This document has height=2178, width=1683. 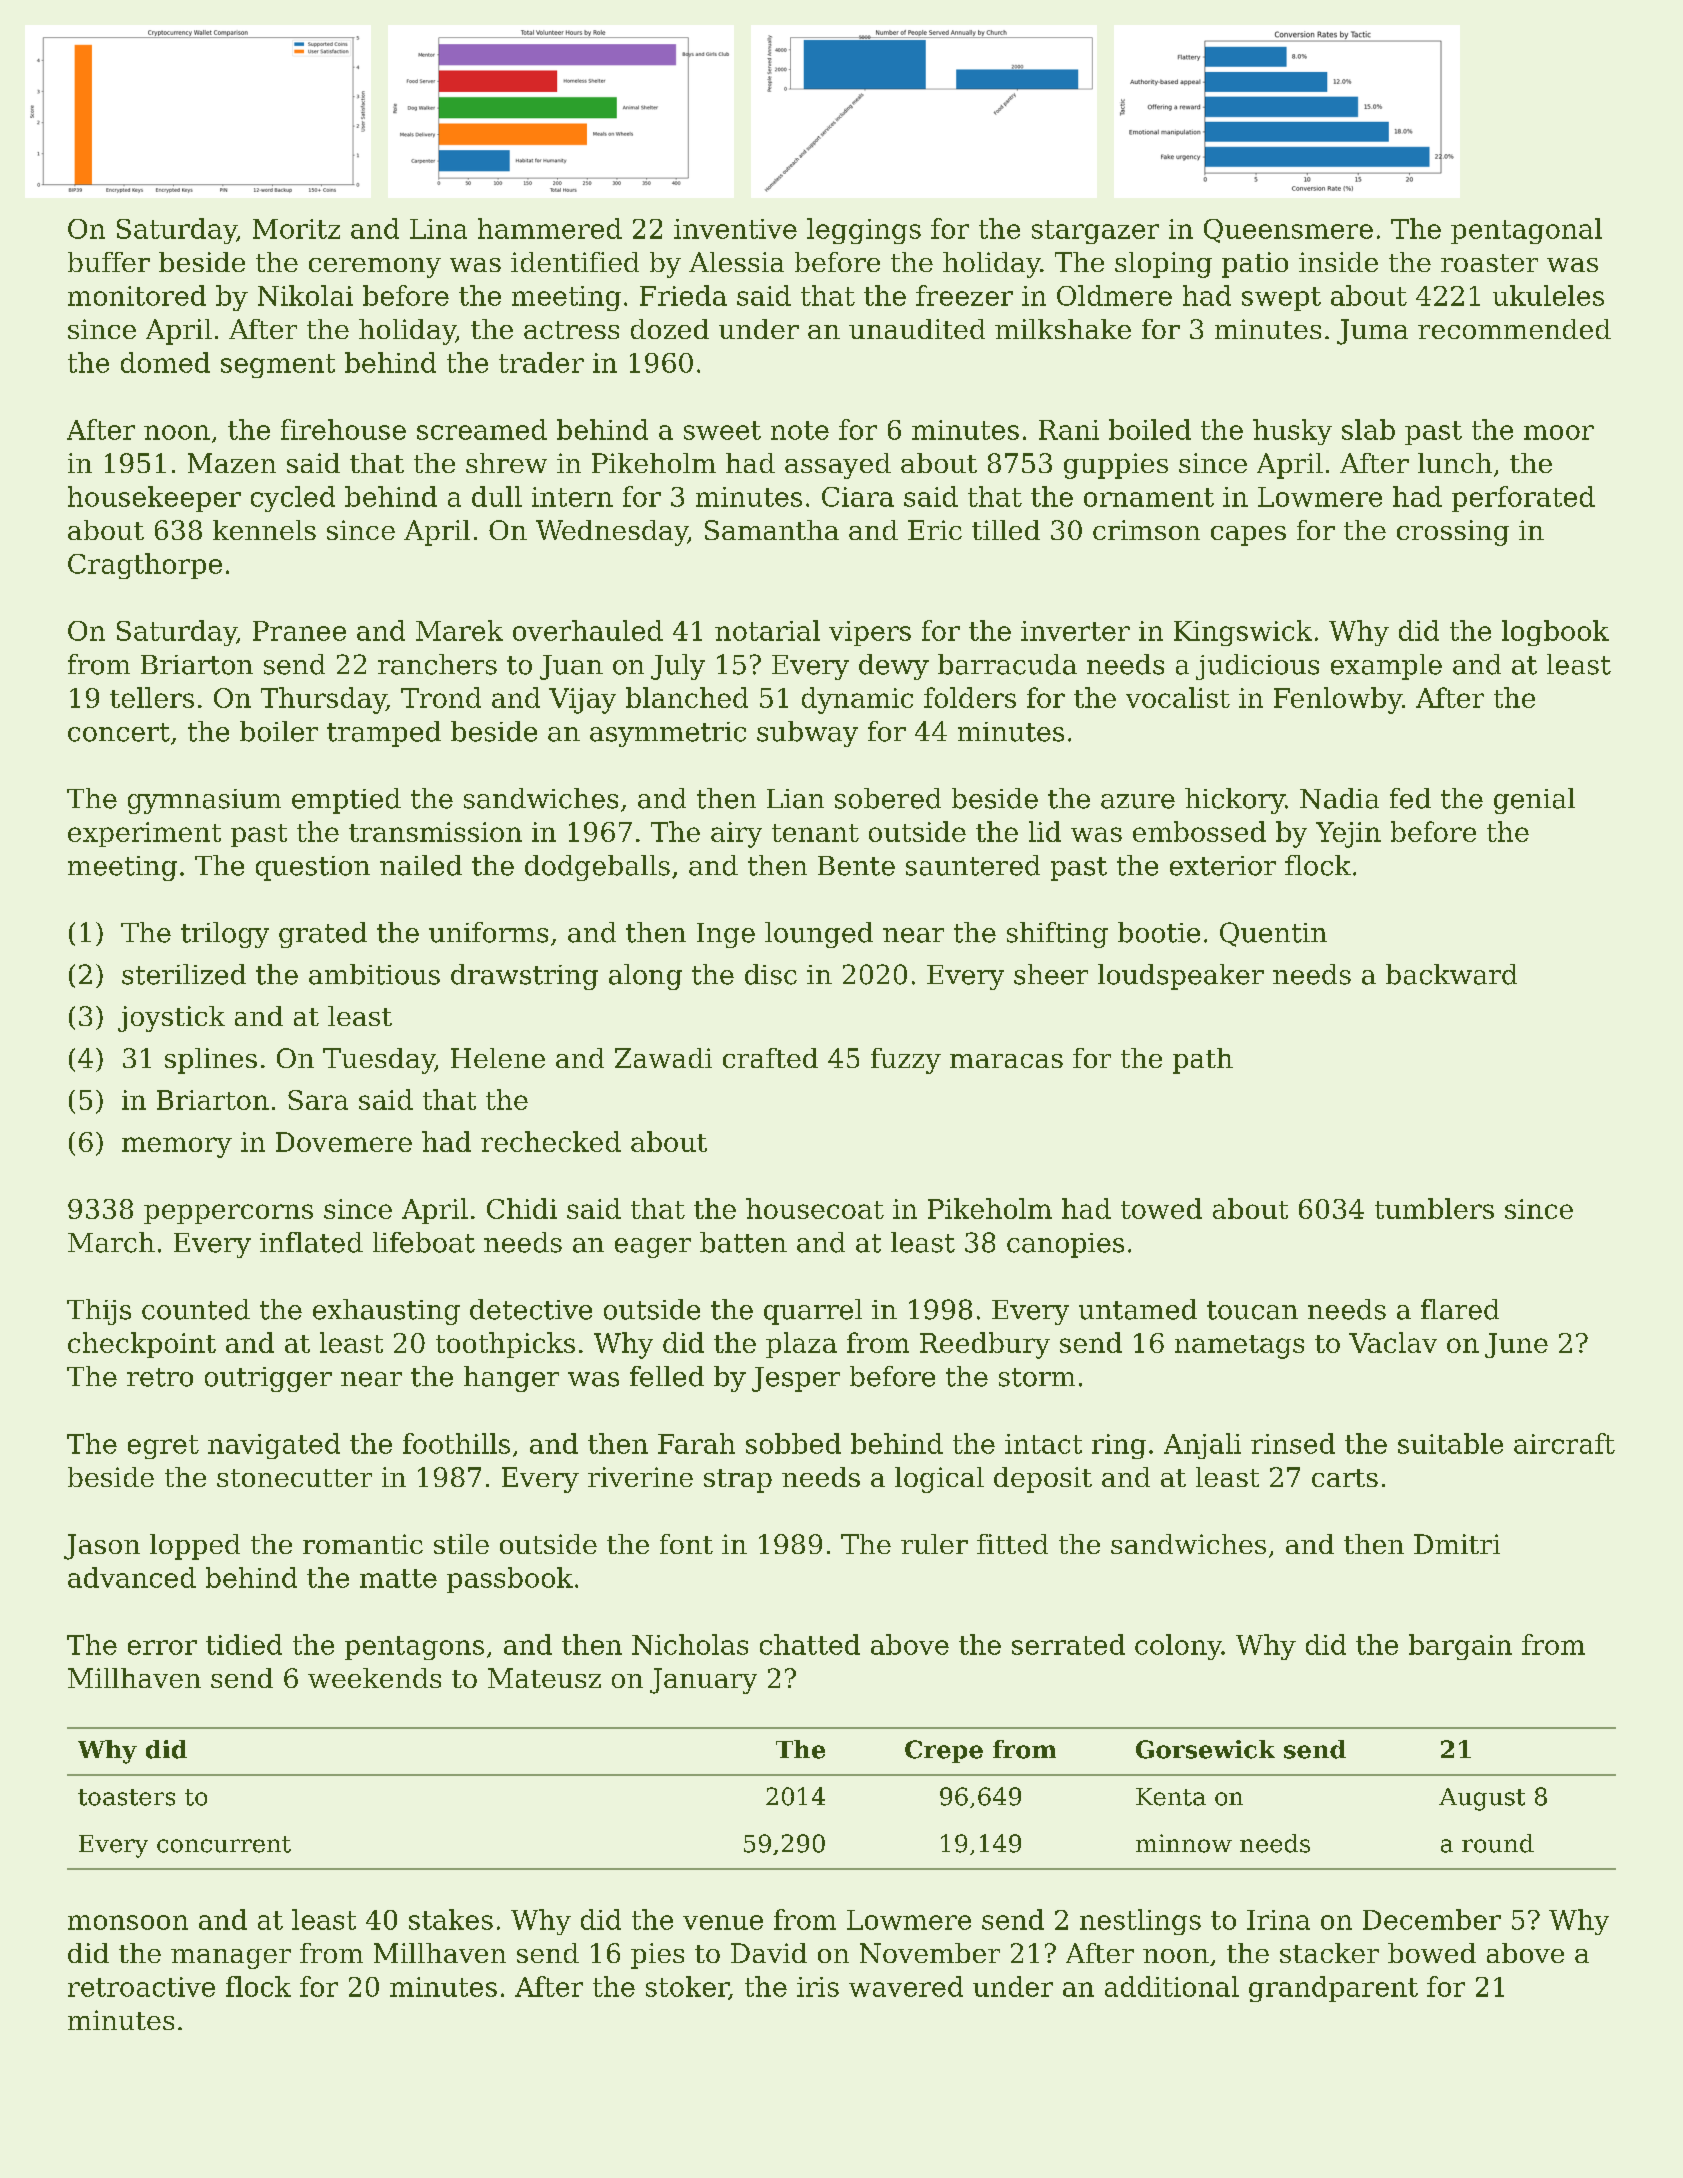 What do you see at coordinates (231, 1959) in the document?
I see `manager` at bounding box center [231, 1959].
